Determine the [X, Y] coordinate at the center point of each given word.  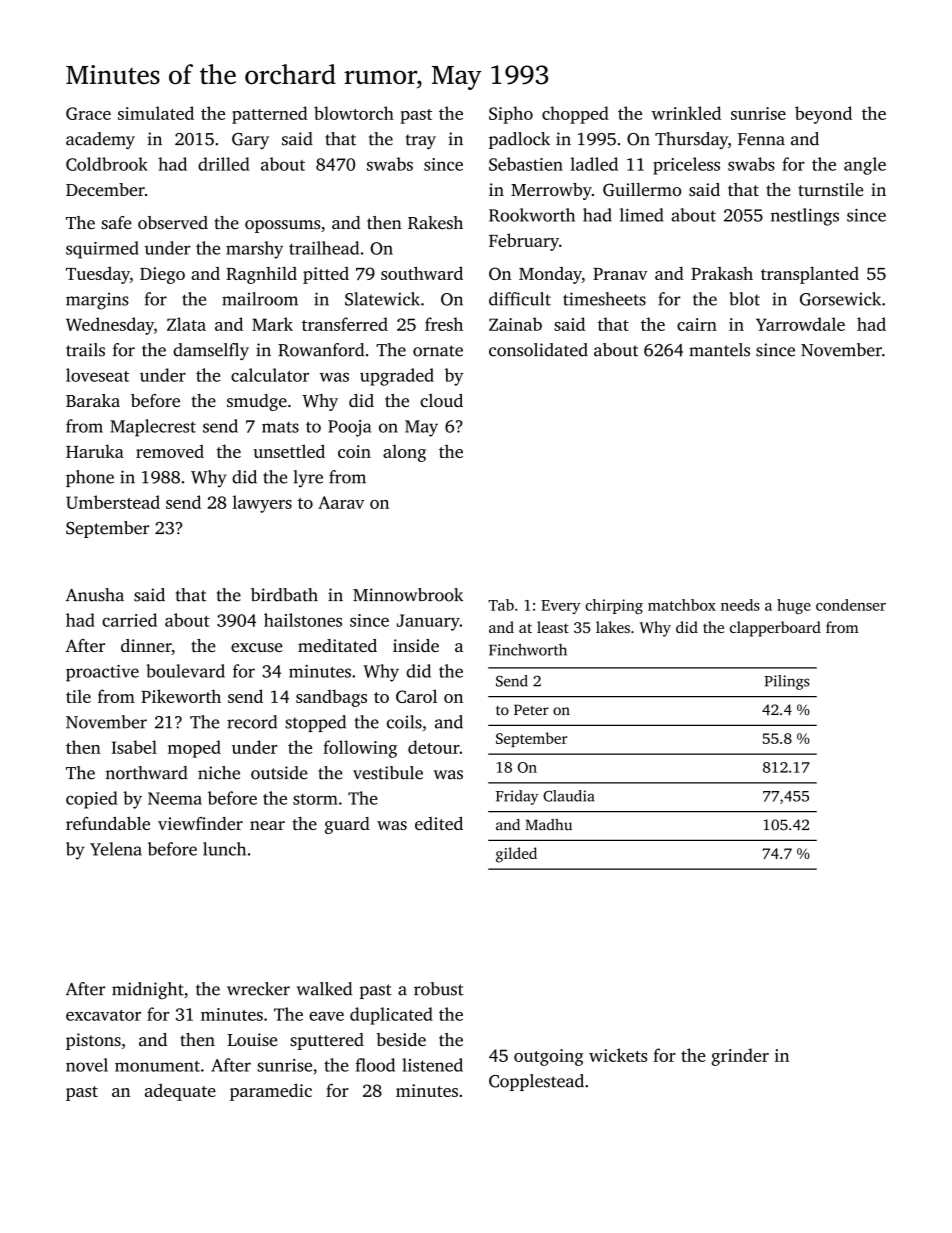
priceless [686, 166]
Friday [517, 797]
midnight [148, 991]
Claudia [568, 796]
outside [279, 773]
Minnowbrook [408, 595]
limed [641, 215]
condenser [851, 605]
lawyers [262, 504]
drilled [224, 164]
